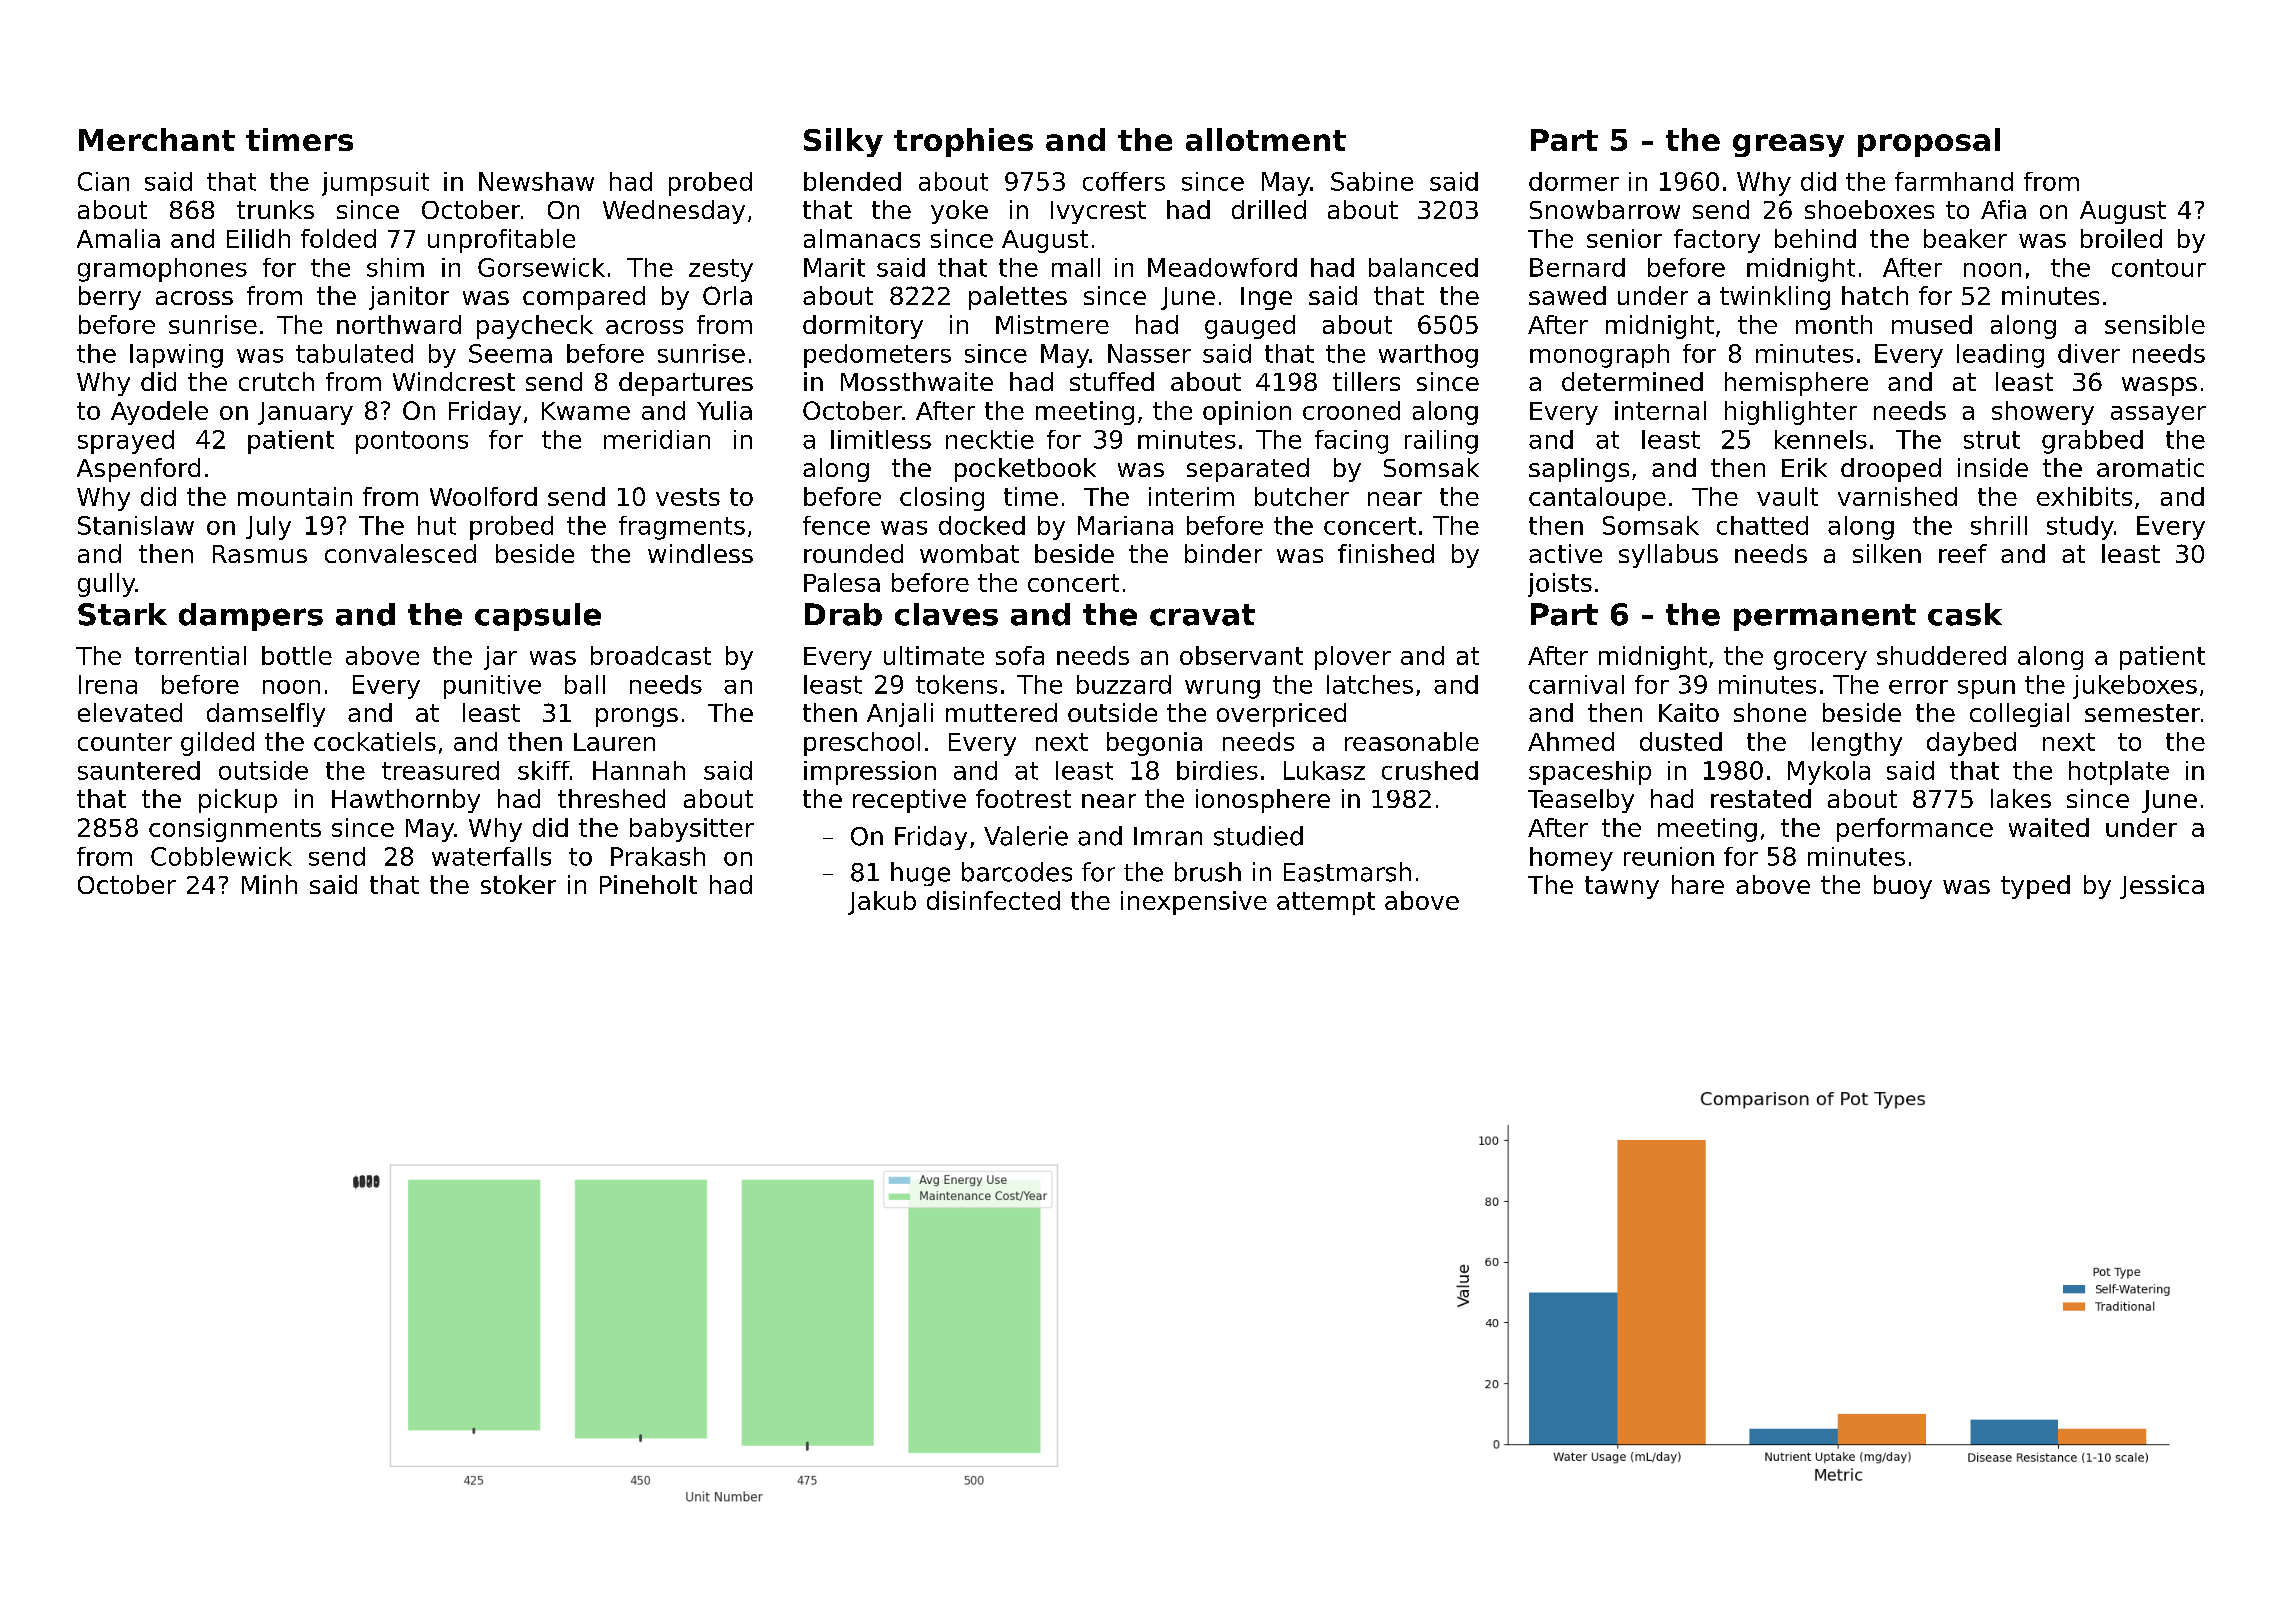 The width and height of the screenshot is (2282, 1614). What do you see at coordinates (1820, 660) in the screenshot?
I see `grocery` at bounding box center [1820, 660].
